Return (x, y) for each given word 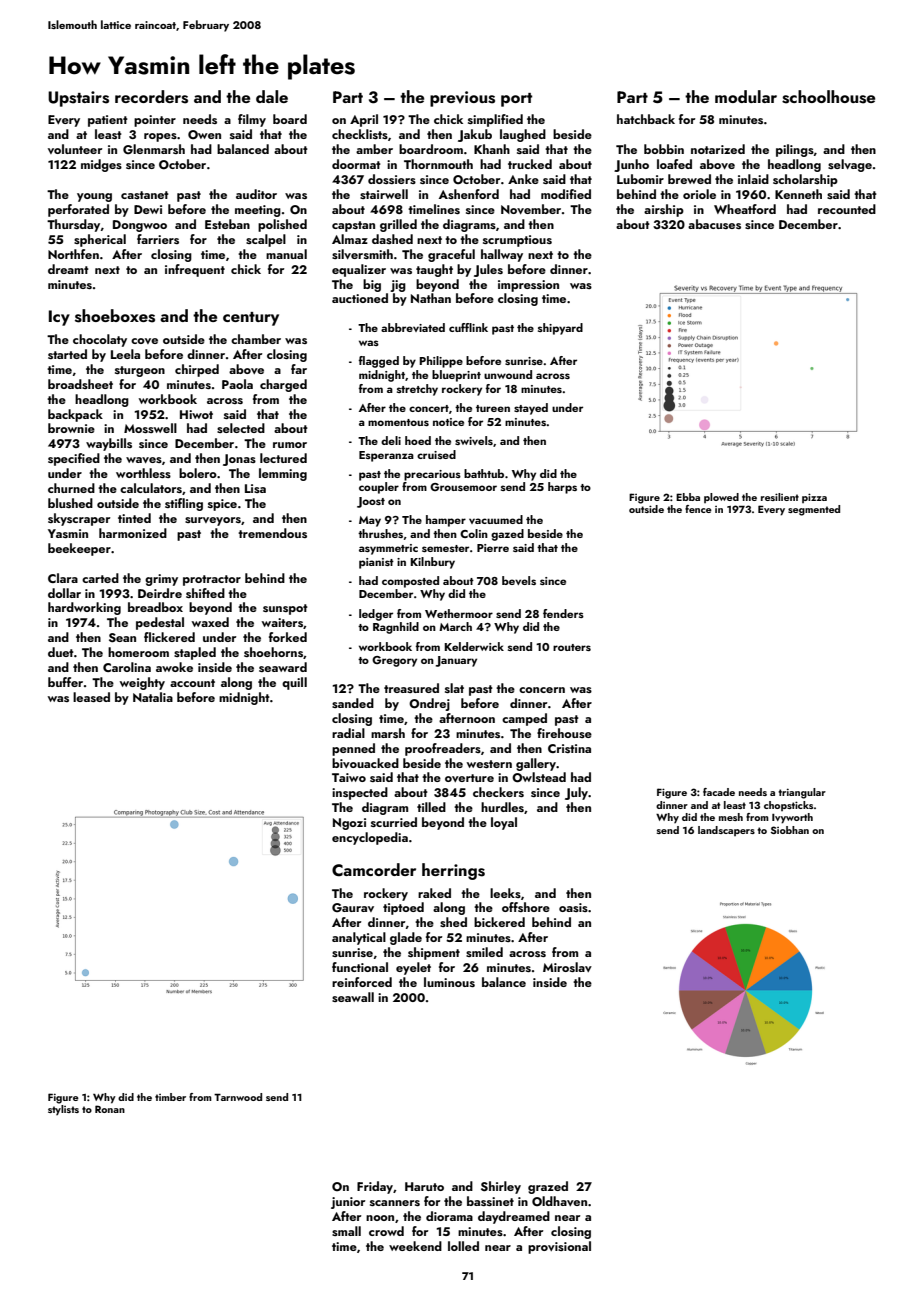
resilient (780, 497)
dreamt (68, 269)
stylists (63, 1110)
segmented (814, 510)
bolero (198, 473)
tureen (493, 408)
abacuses (714, 224)
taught (434, 270)
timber (170, 1097)
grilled (398, 225)
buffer (65, 682)
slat (454, 688)
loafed (674, 164)
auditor (256, 194)
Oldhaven (559, 1201)
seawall (353, 997)
